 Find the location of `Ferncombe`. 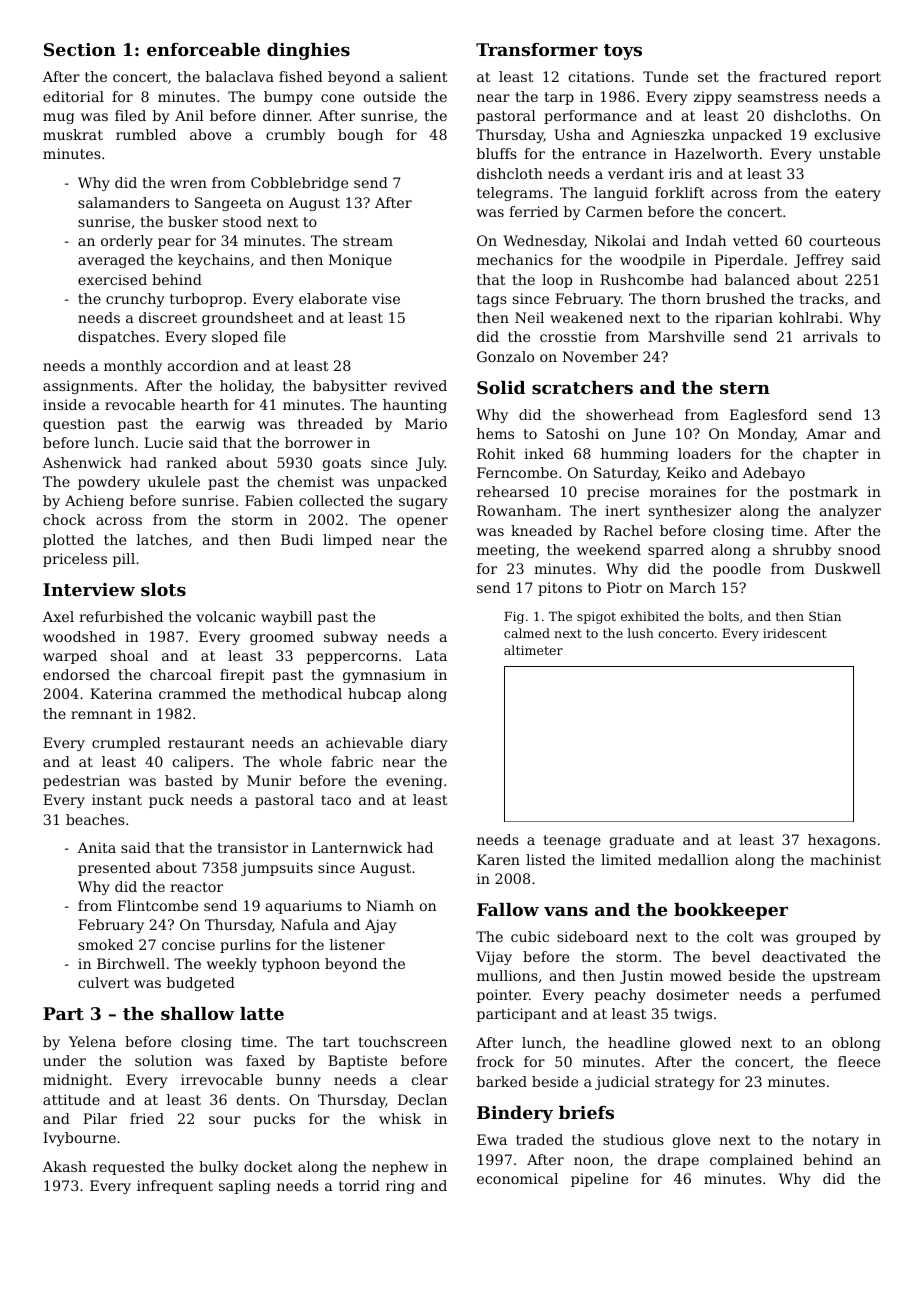

Ferncombe is located at coordinates (517, 472).
